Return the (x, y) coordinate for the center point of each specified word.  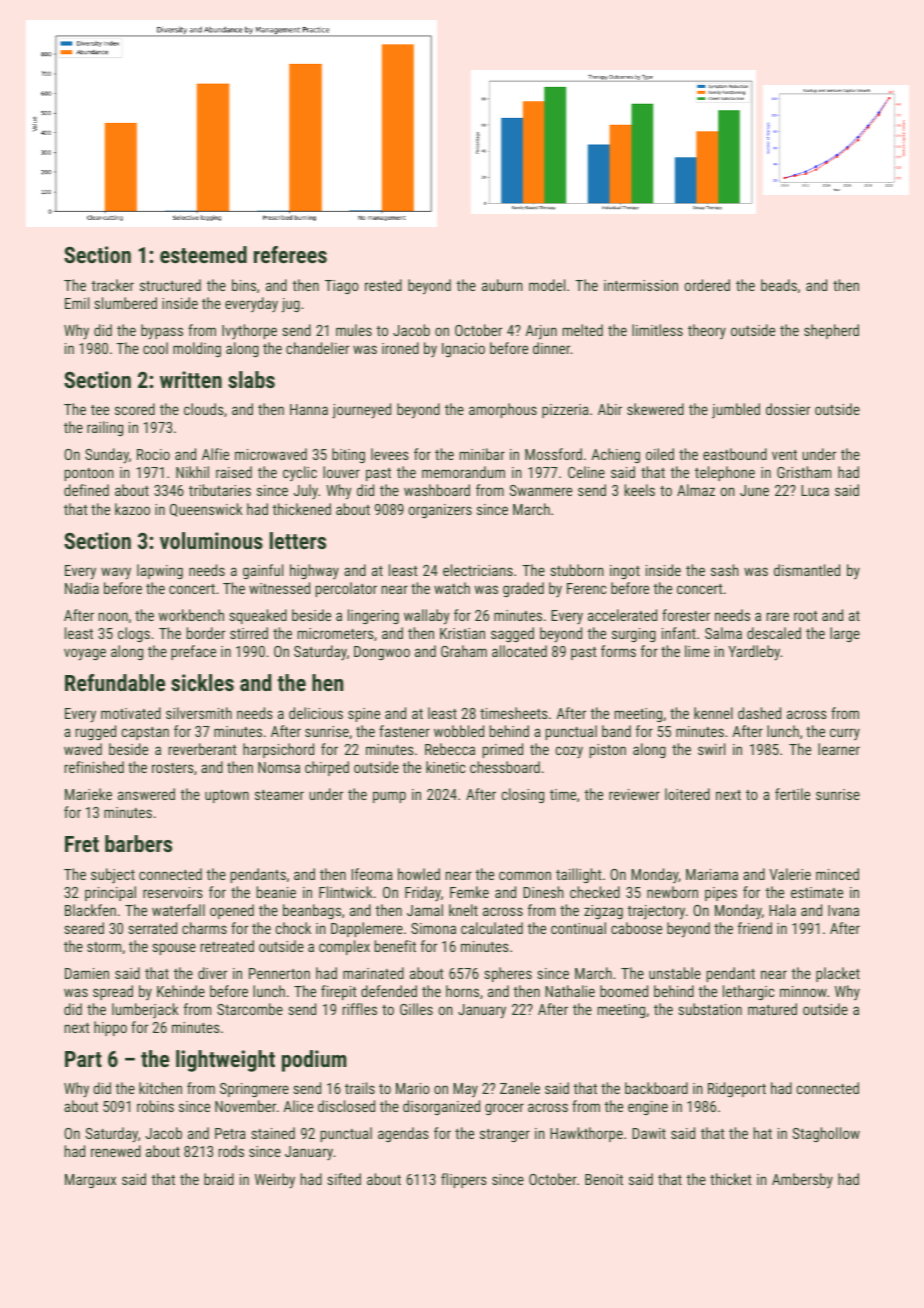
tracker (112, 285)
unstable (675, 973)
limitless (657, 330)
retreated (227, 946)
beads (779, 285)
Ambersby (802, 1180)
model (547, 285)
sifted (344, 1179)
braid (219, 1179)
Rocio (153, 454)
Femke (469, 892)
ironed (400, 348)
